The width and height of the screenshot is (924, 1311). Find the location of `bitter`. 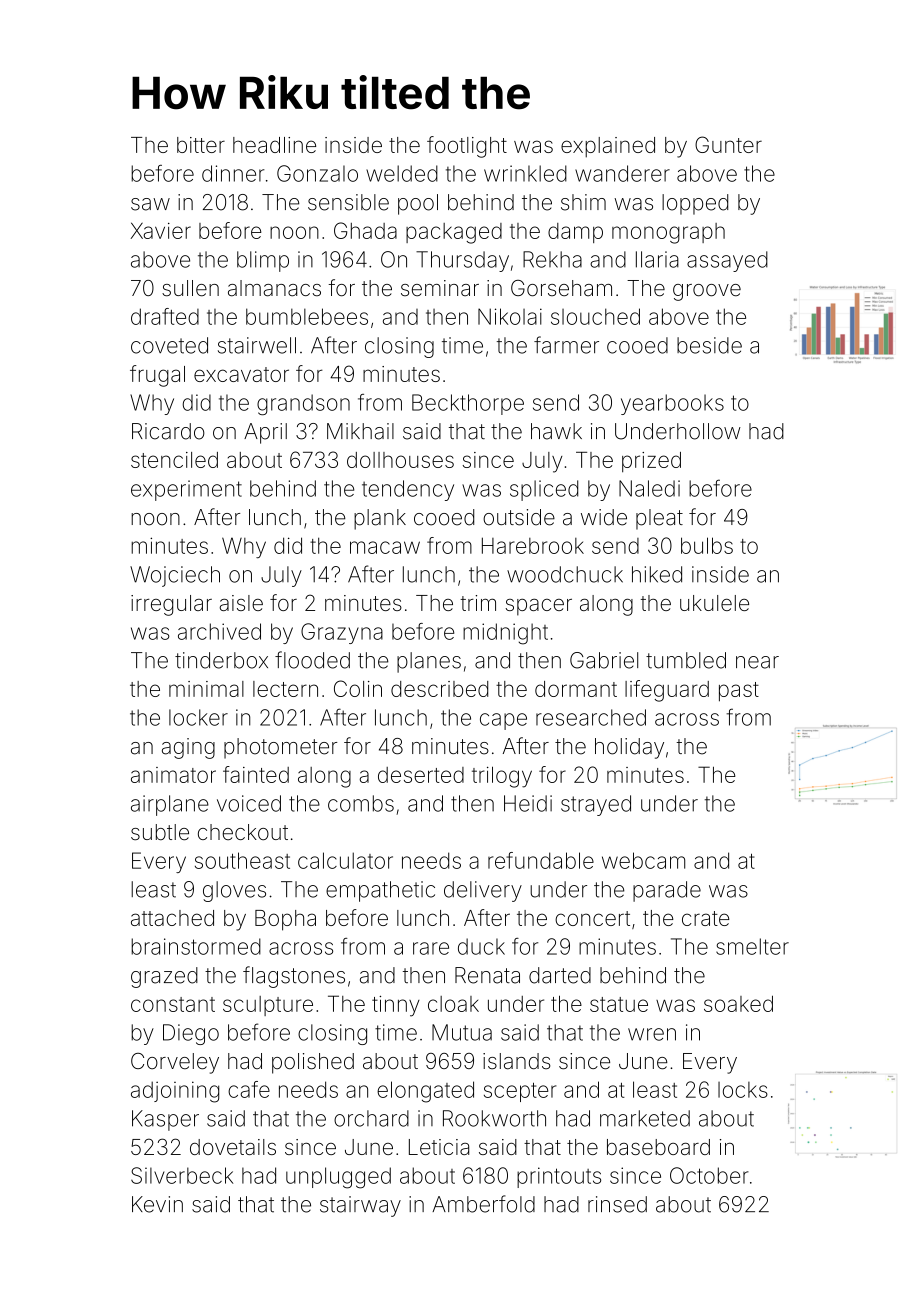

bitter is located at coordinates (201, 145).
